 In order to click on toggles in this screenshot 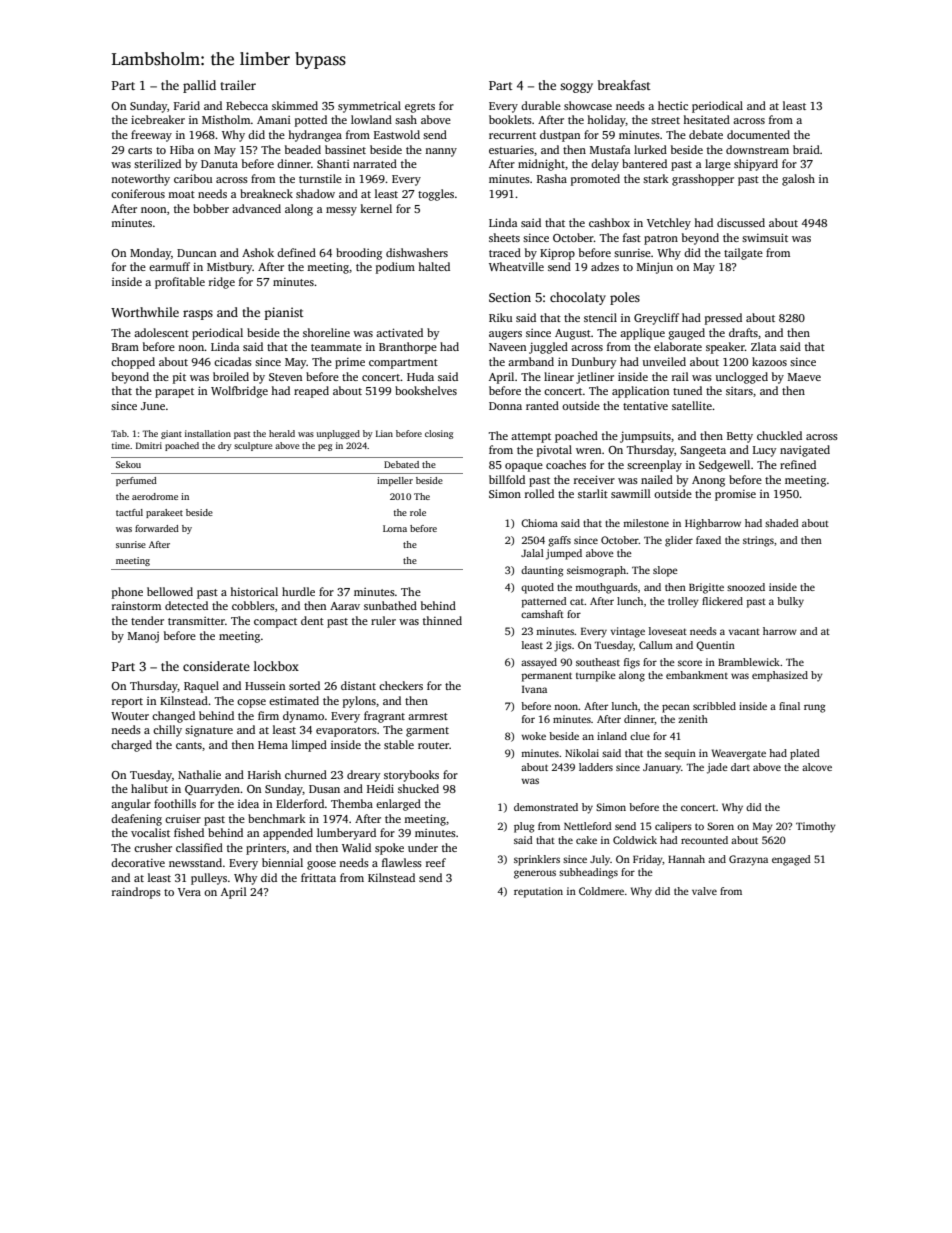, I will do `click(436, 195)`.
